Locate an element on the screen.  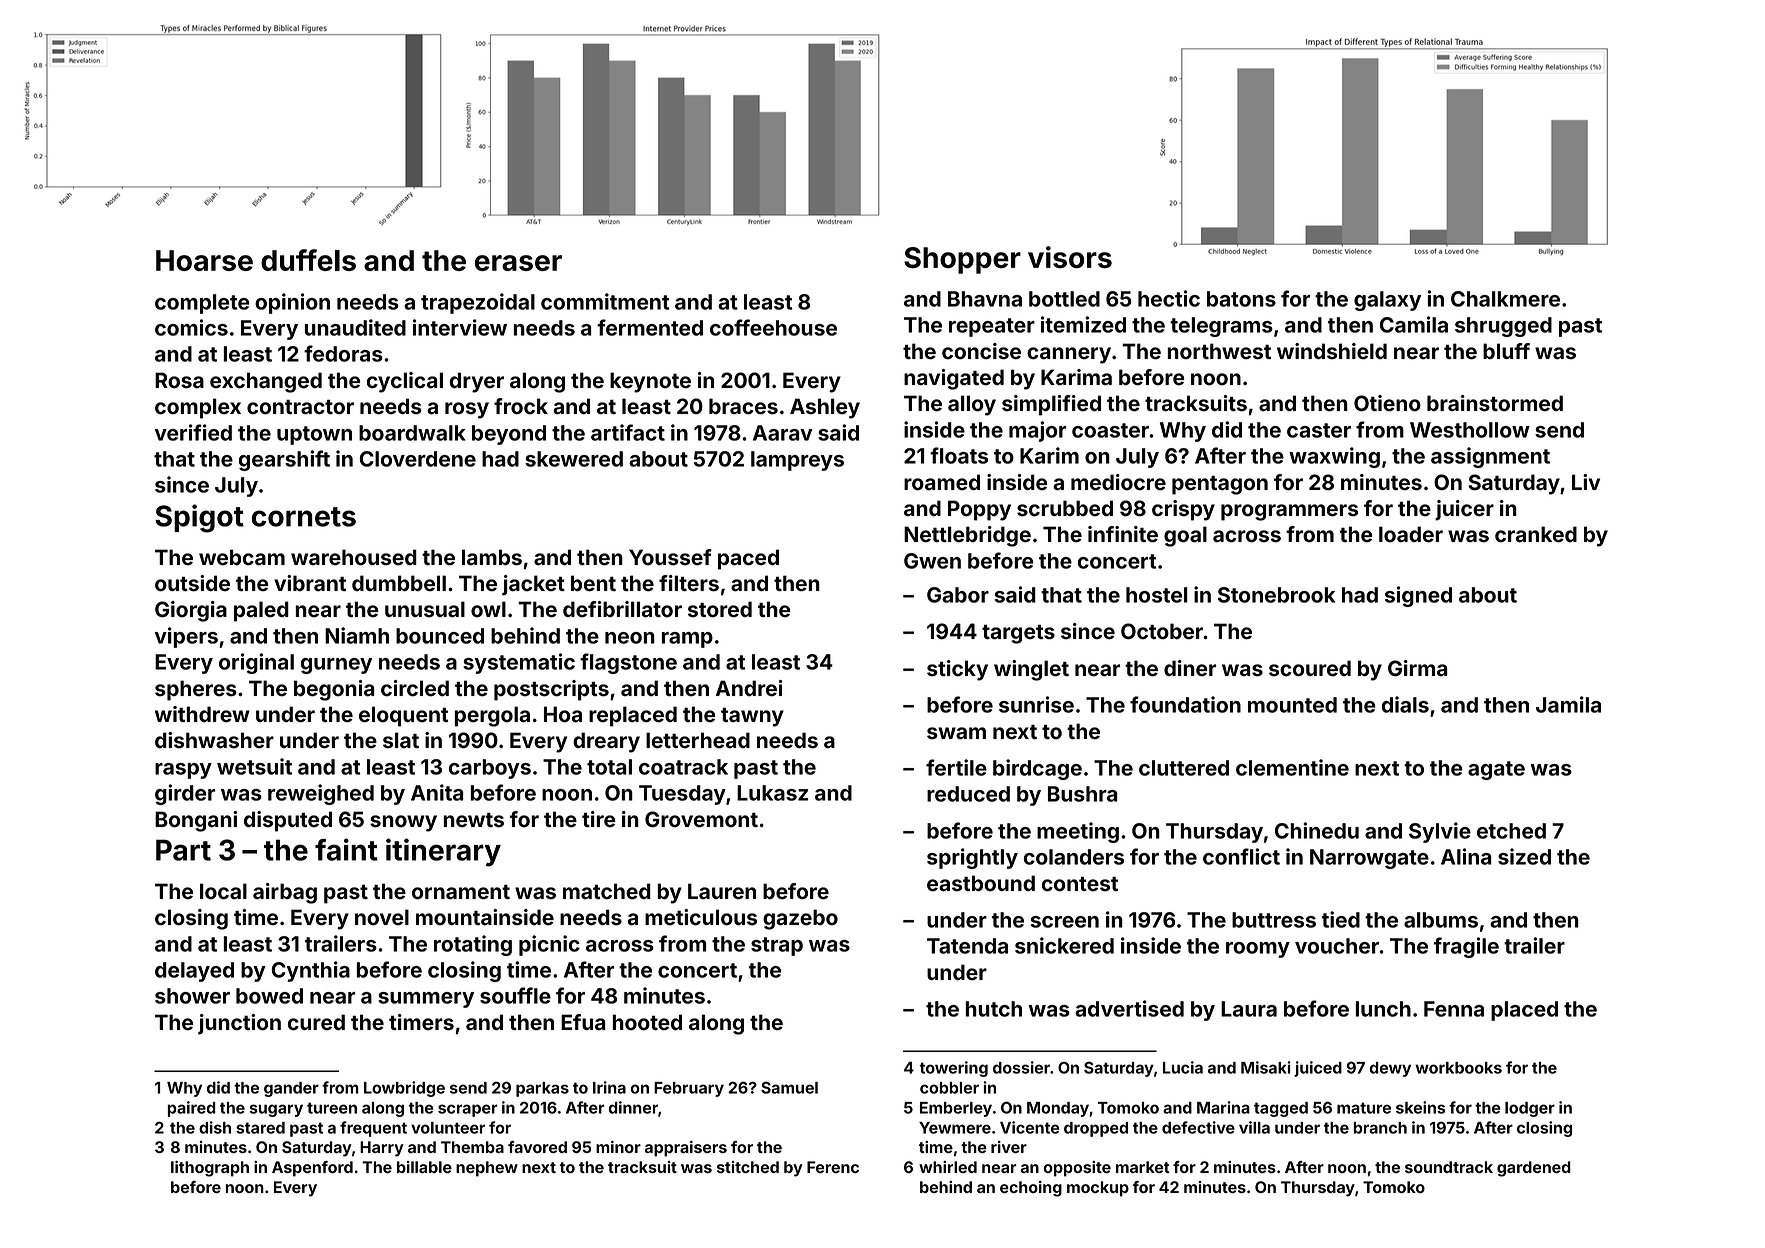
paced is located at coordinates (748, 559).
